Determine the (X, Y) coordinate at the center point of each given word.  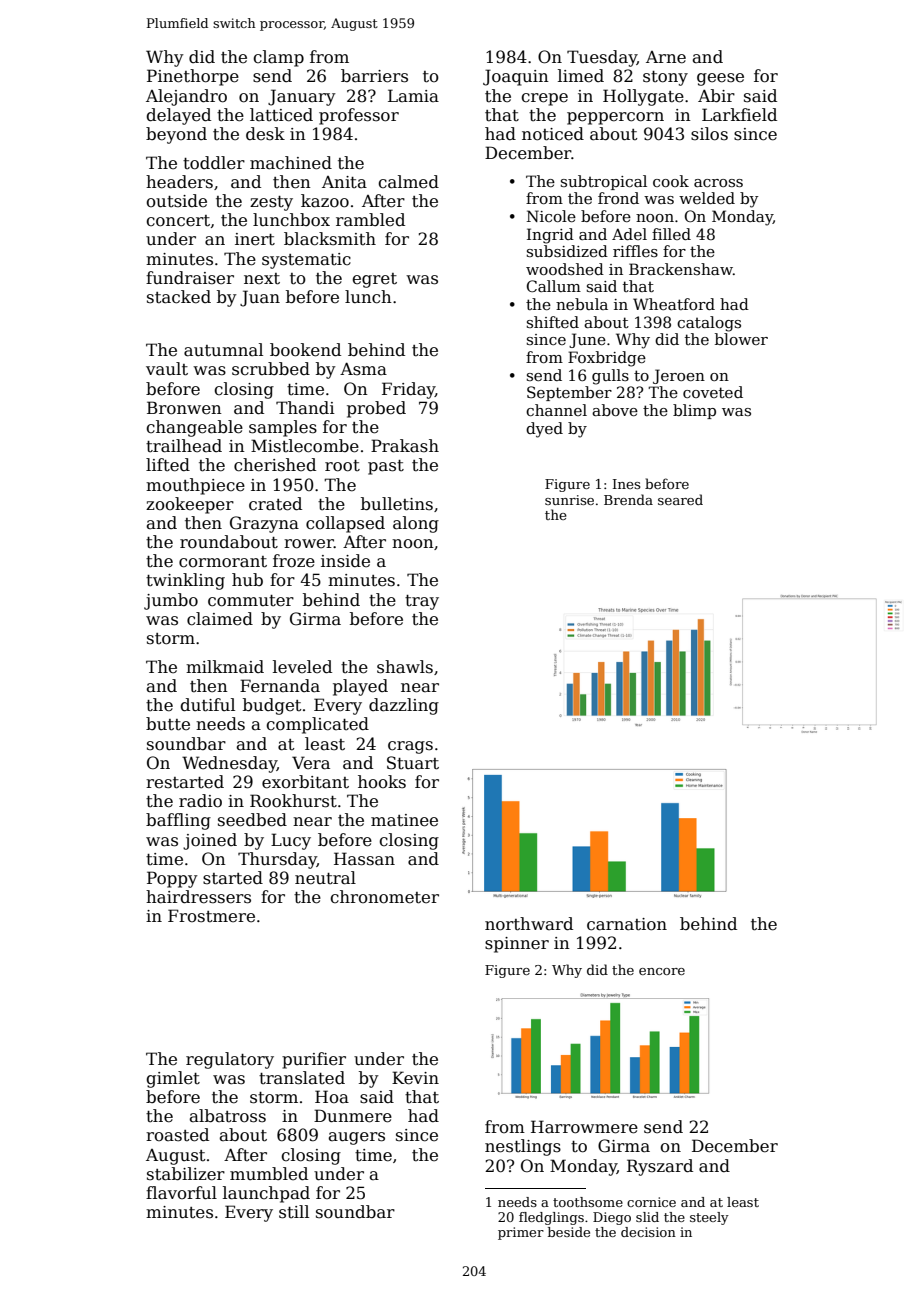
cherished (275, 465)
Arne (666, 57)
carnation (627, 924)
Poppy (172, 879)
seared (680, 499)
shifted (553, 322)
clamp (278, 58)
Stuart (413, 763)
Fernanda (280, 686)
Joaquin (516, 77)
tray (422, 602)
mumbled (269, 1174)
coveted (713, 392)
